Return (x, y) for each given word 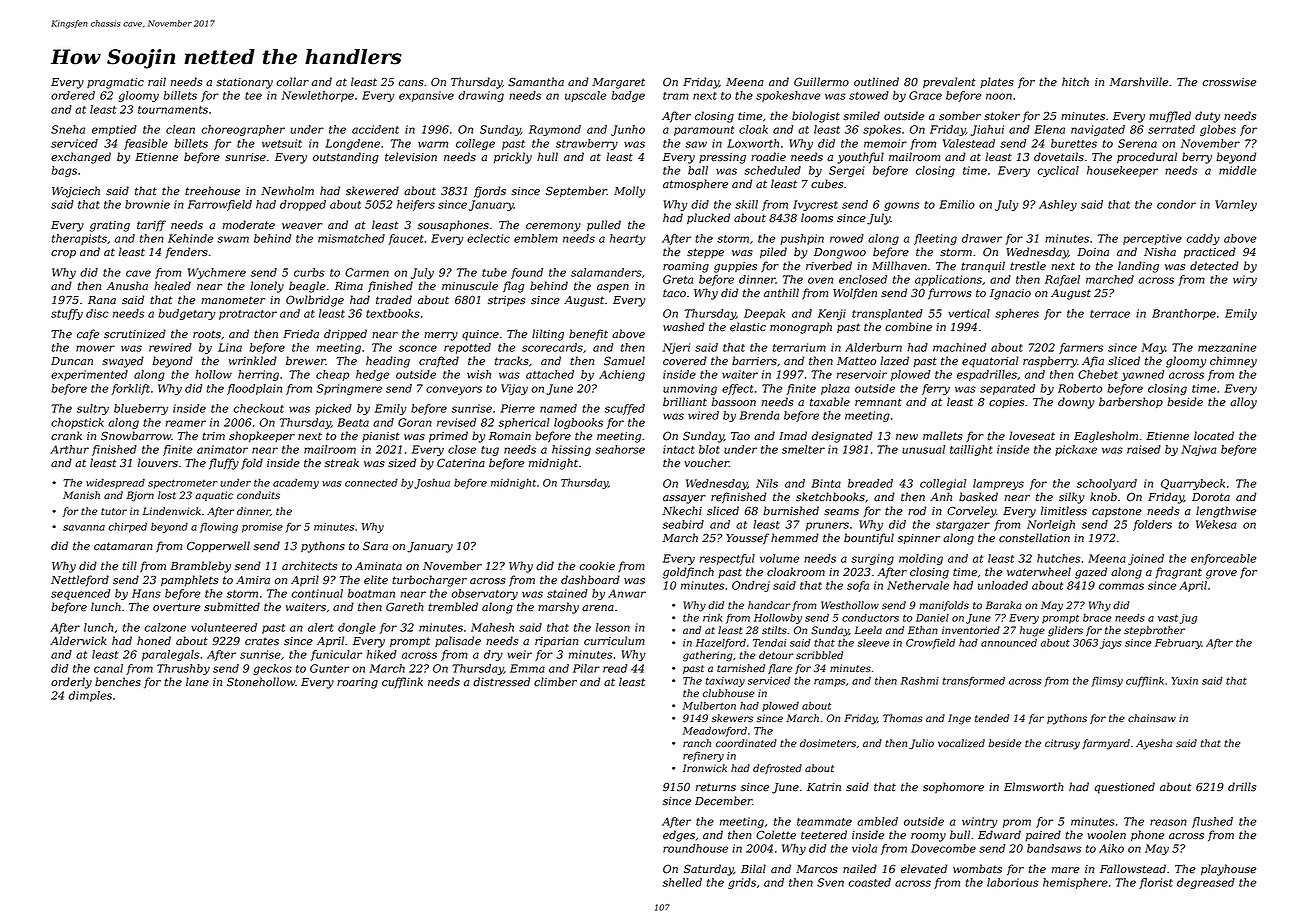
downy (1076, 403)
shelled (682, 882)
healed (172, 286)
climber (555, 682)
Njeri (676, 348)
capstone (1117, 512)
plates (997, 82)
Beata (353, 422)
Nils (767, 483)
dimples (90, 696)
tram (676, 96)
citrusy (1062, 744)
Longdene (352, 144)
